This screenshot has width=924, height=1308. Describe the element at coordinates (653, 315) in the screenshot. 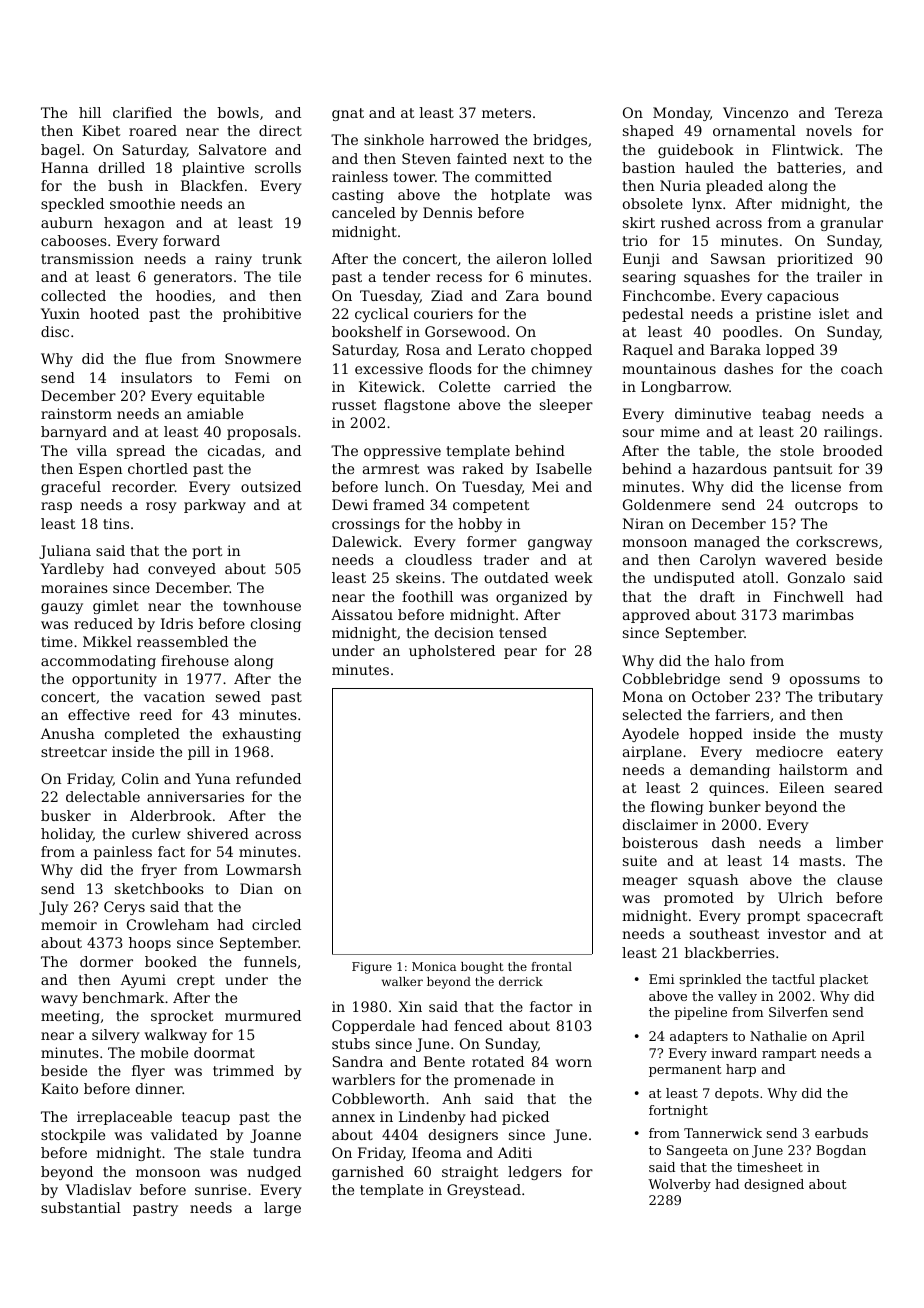

I see `pedestal` at that location.
